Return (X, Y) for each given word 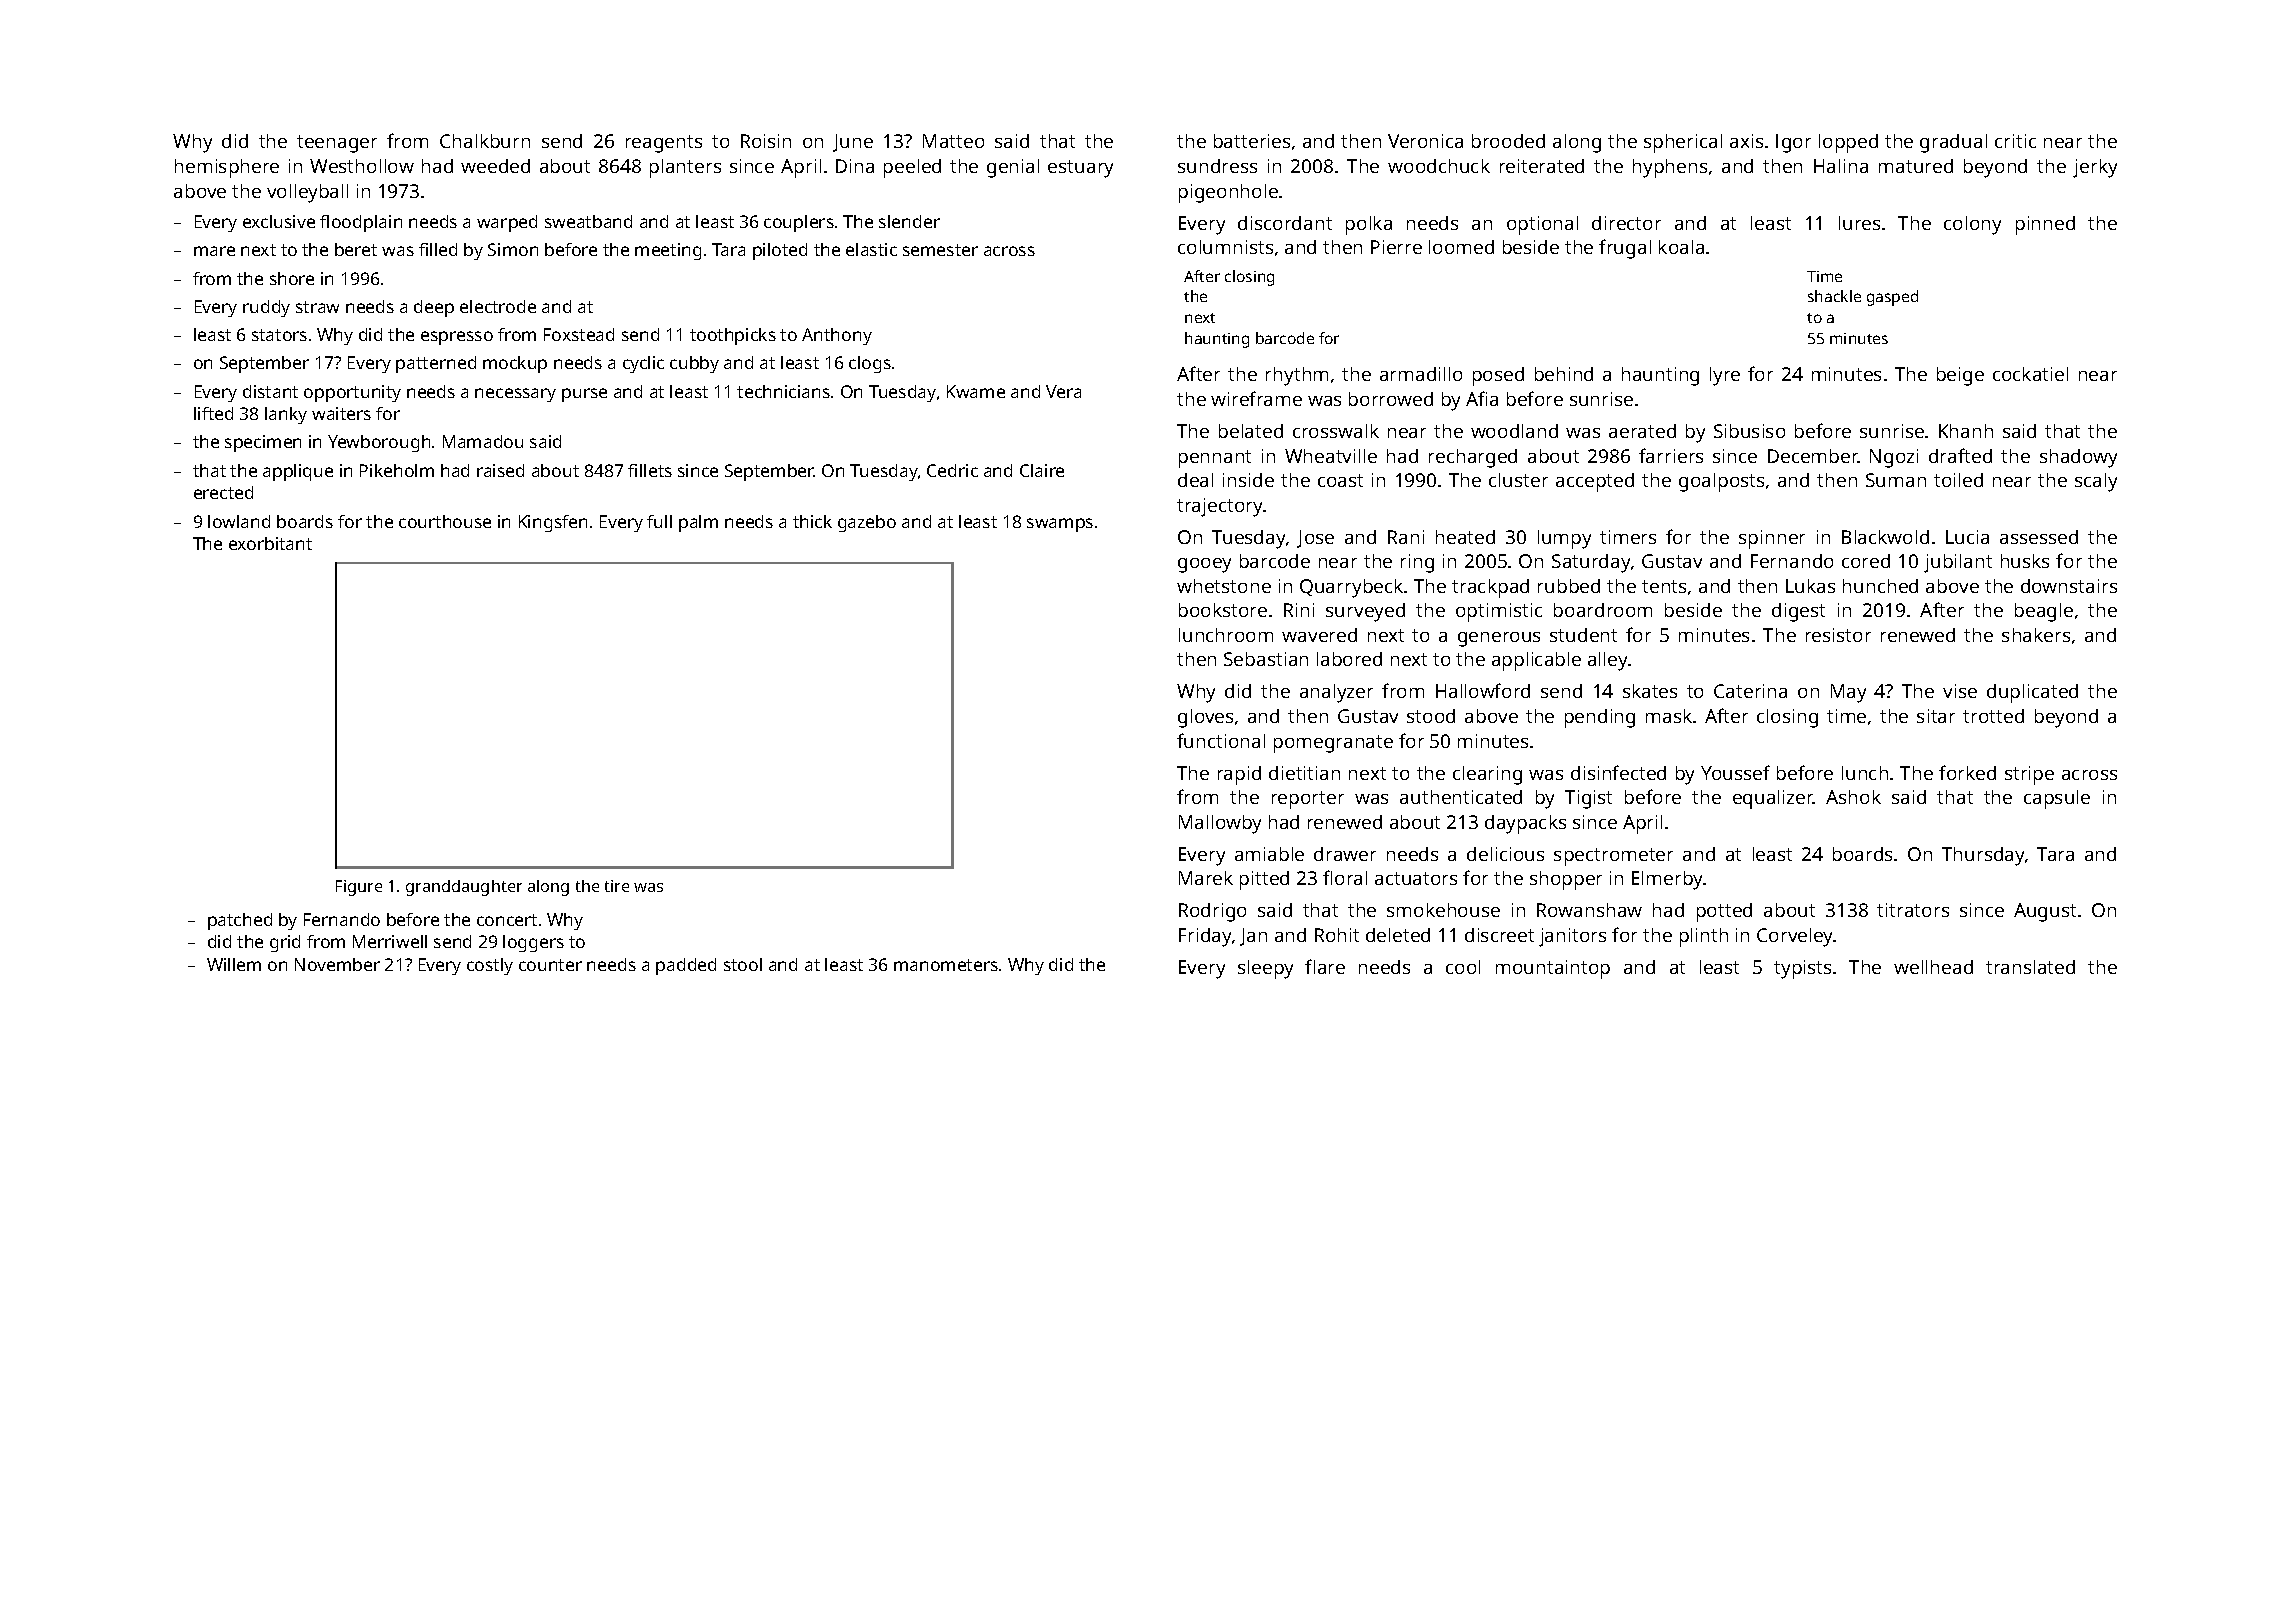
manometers (946, 965)
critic (2015, 141)
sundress (1217, 166)
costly (490, 966)
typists (1802, 969)
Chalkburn (485, 141)
